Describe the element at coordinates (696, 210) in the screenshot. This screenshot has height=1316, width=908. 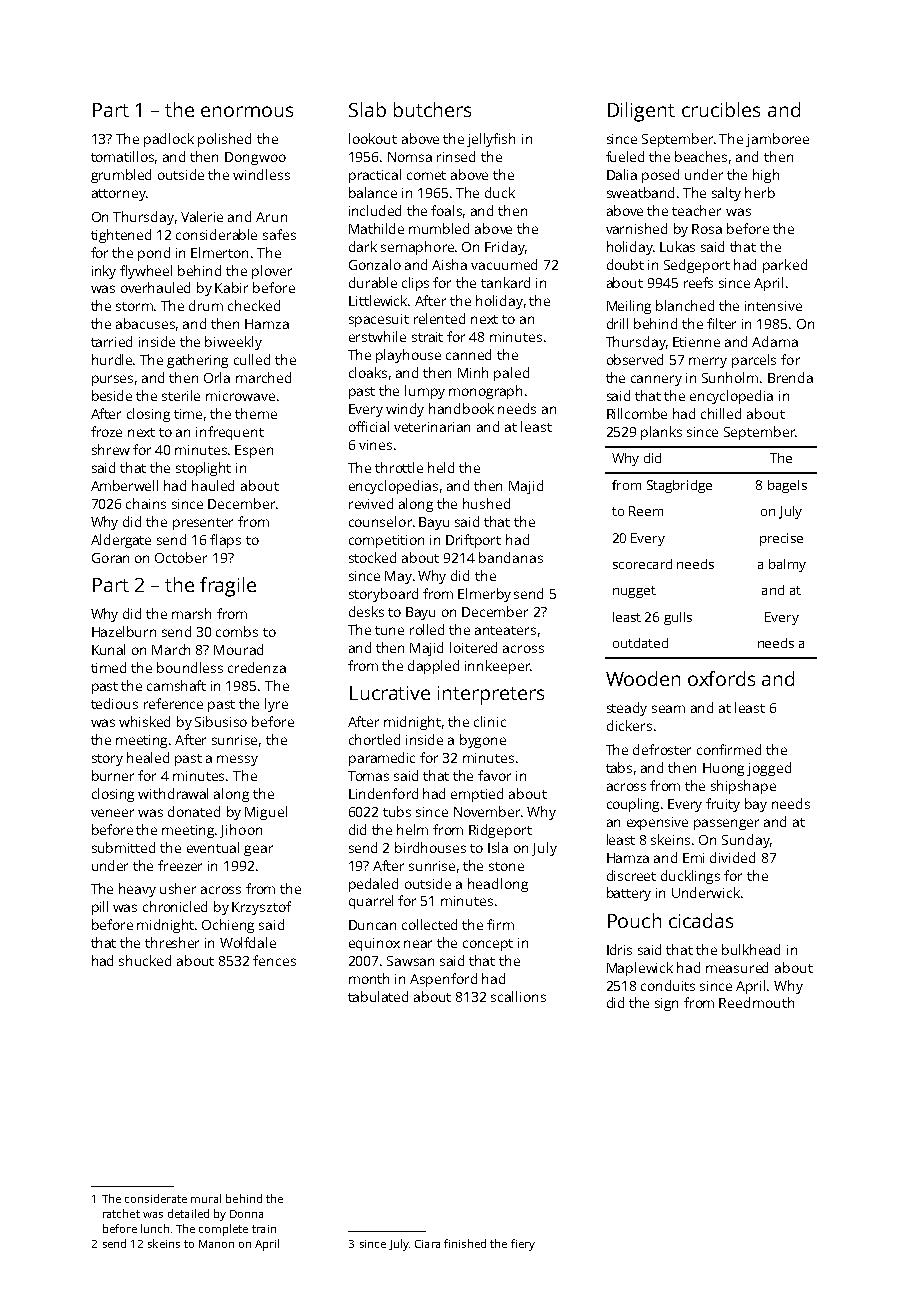
I see `teacher` at that location.
